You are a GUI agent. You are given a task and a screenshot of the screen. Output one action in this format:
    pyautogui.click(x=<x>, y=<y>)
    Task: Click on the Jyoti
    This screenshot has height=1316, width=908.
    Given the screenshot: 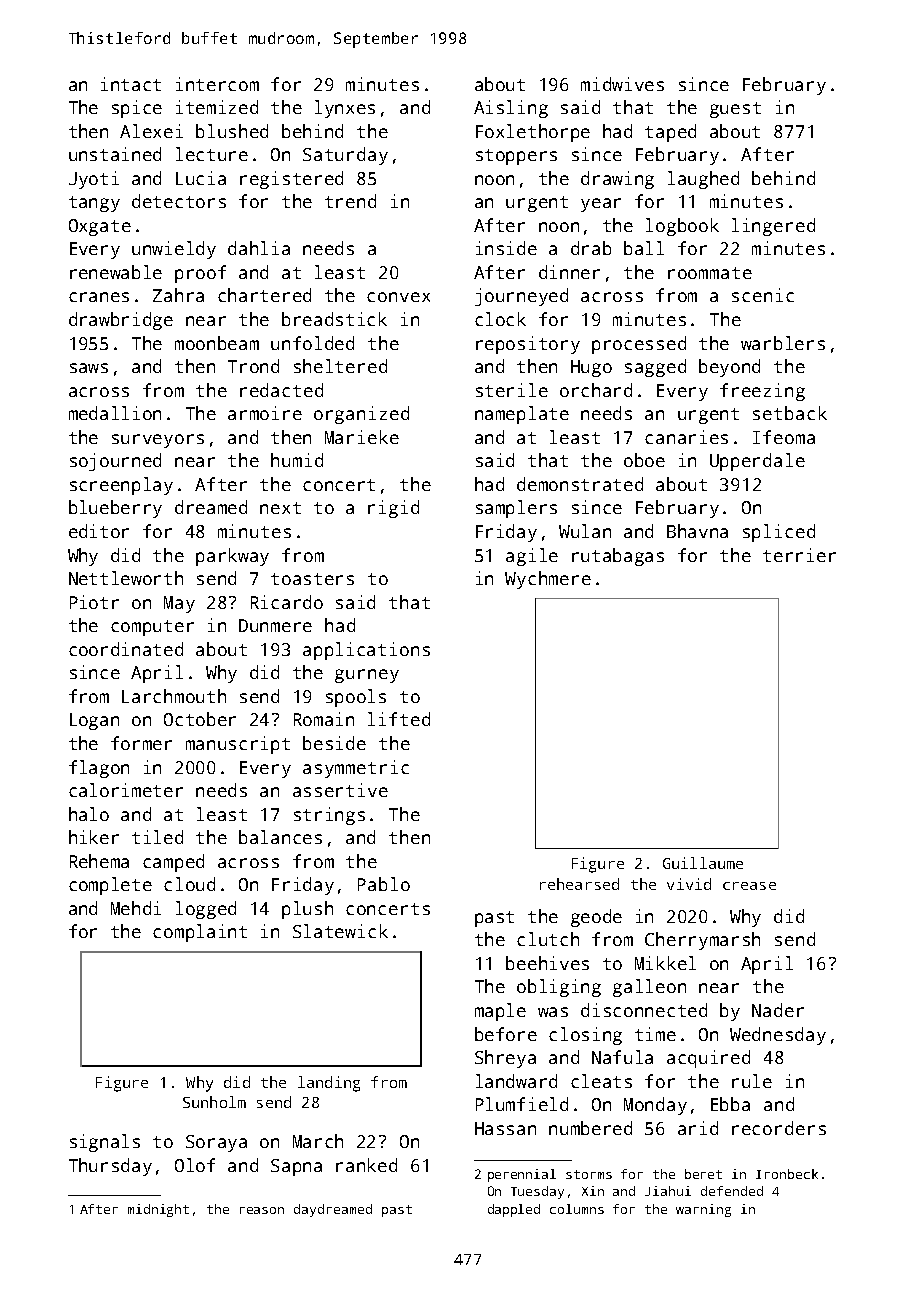 What is the action you would take?
    pyautogui.click(x=94, y=180)
